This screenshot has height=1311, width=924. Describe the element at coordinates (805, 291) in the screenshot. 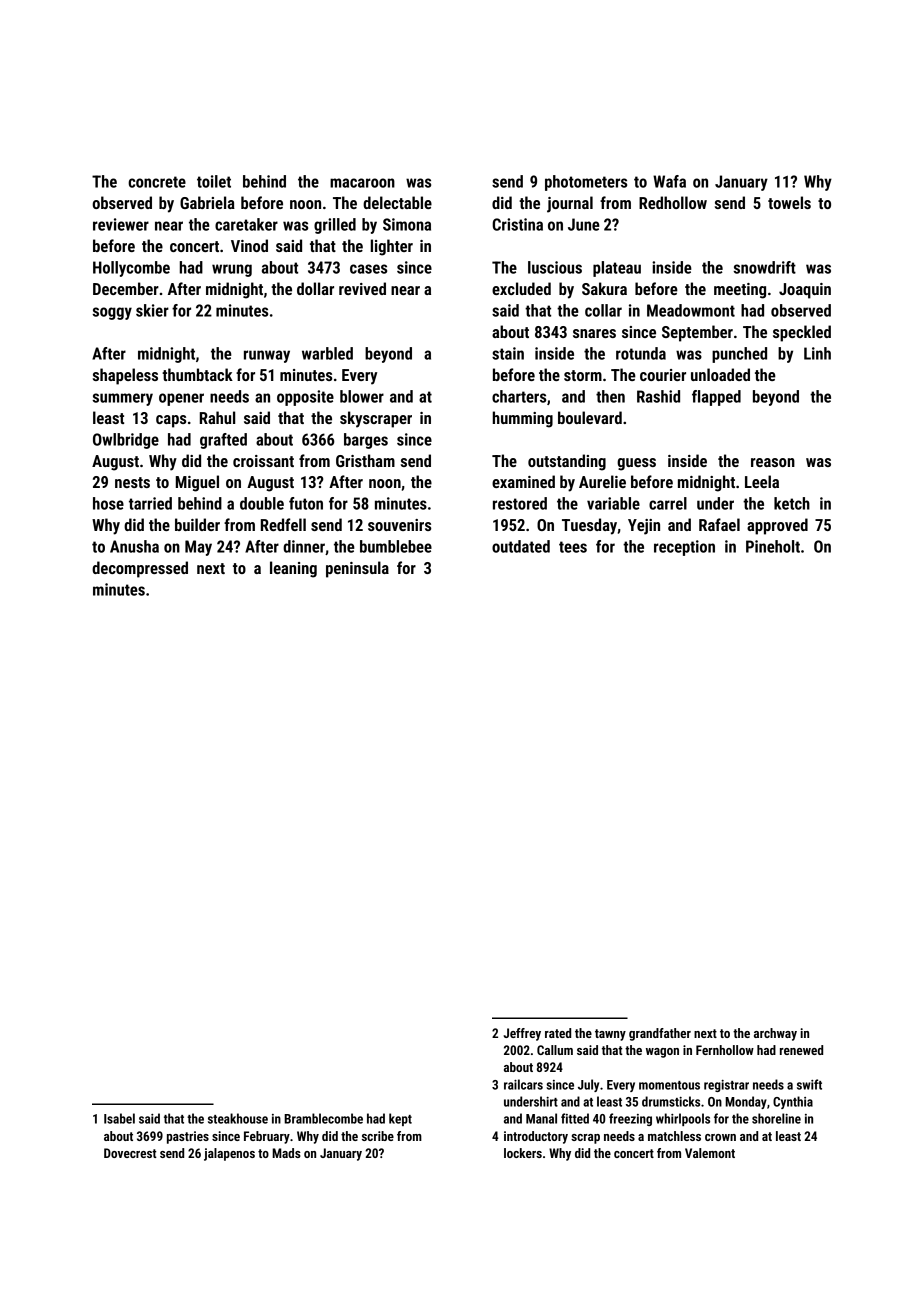

I see `Joaquin` at that location.
